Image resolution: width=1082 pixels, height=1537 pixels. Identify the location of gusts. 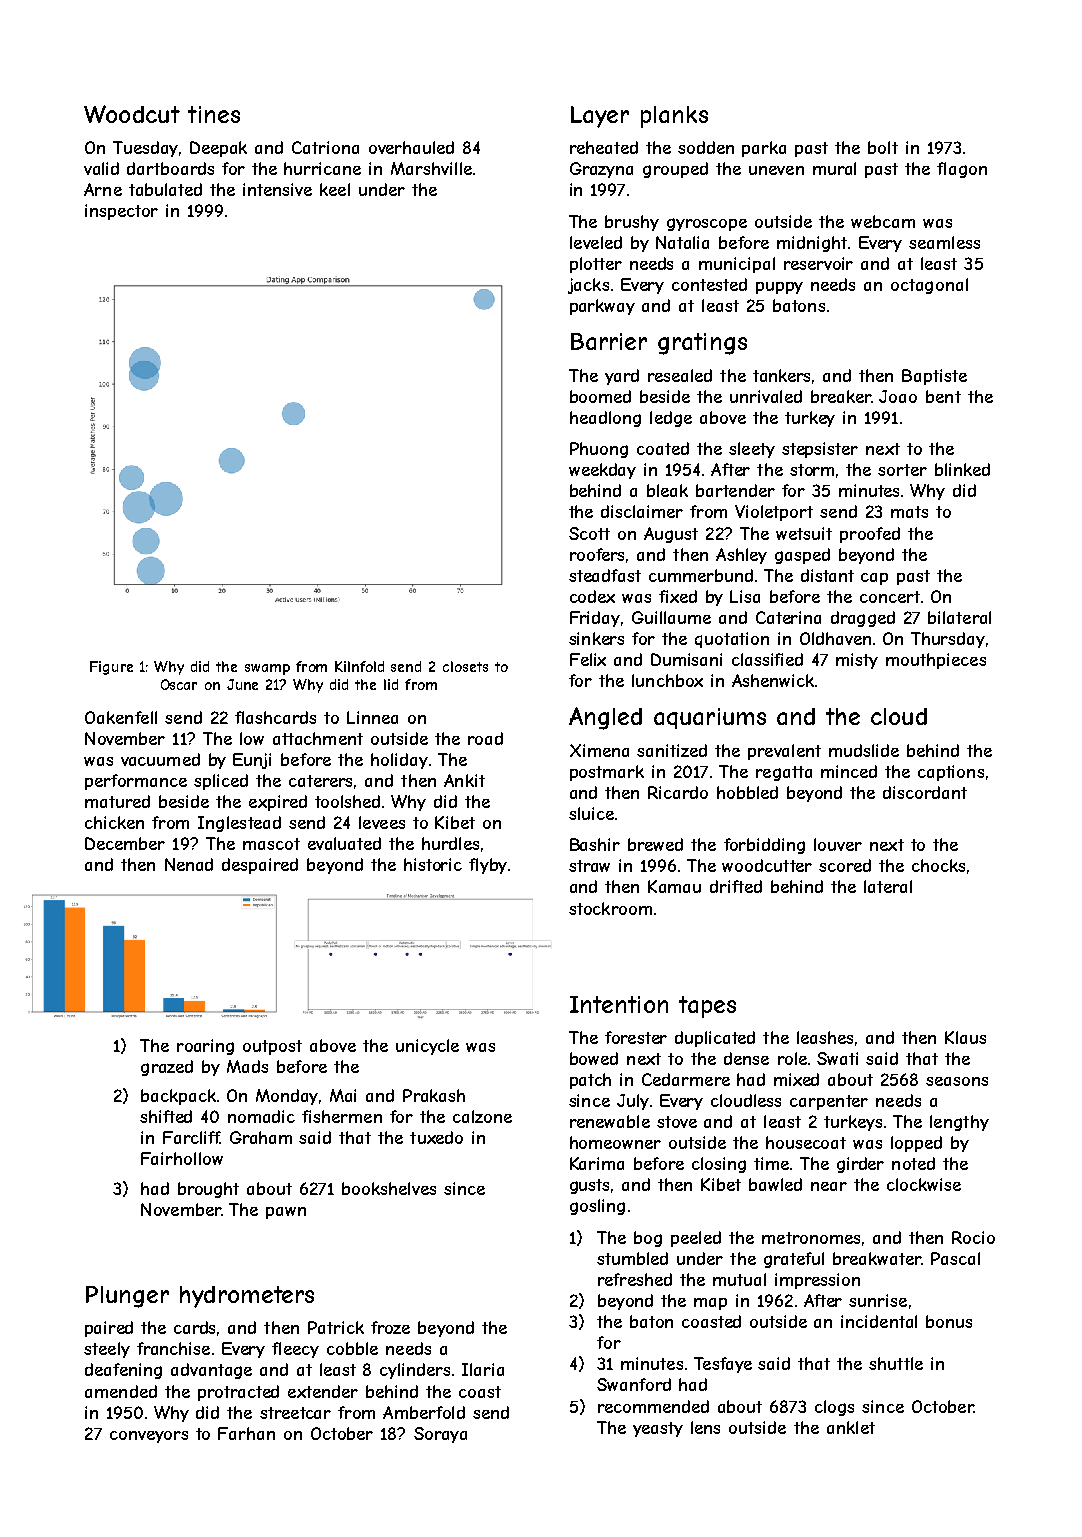
(589, 1186).
